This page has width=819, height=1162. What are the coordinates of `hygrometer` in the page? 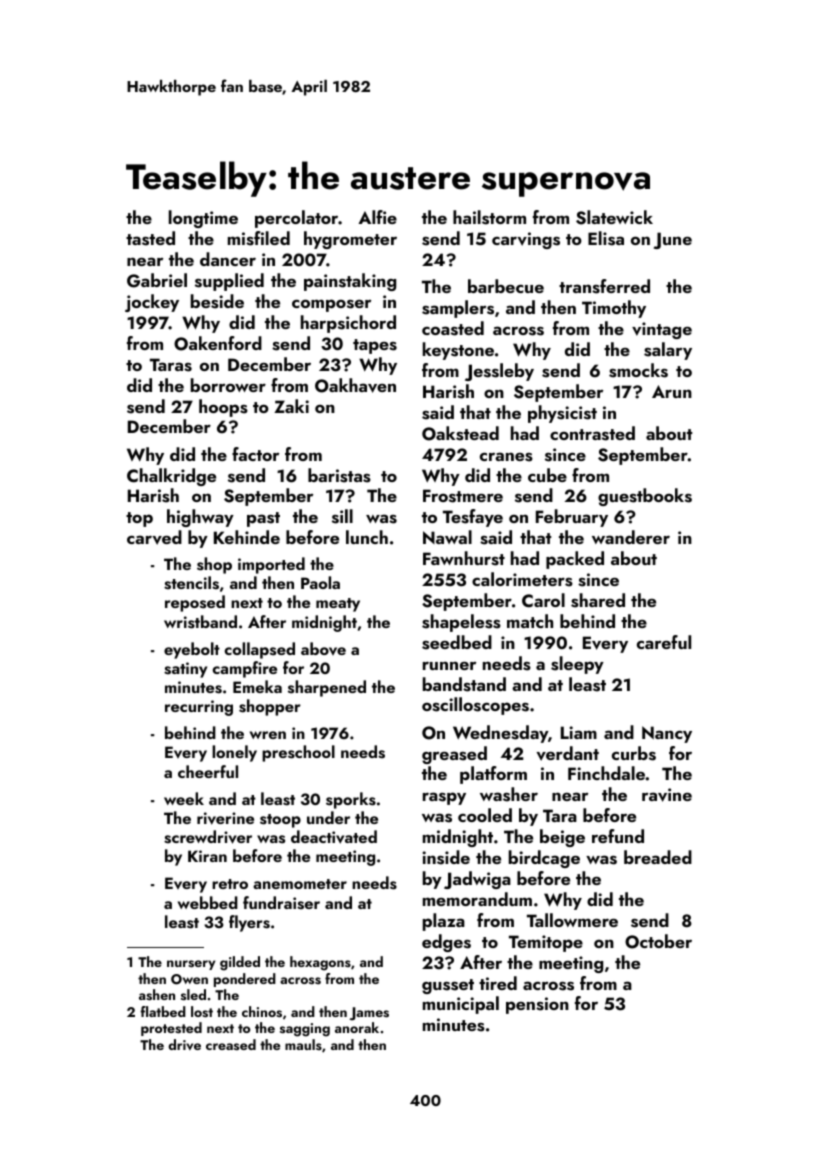 It's located at (350, 240).
